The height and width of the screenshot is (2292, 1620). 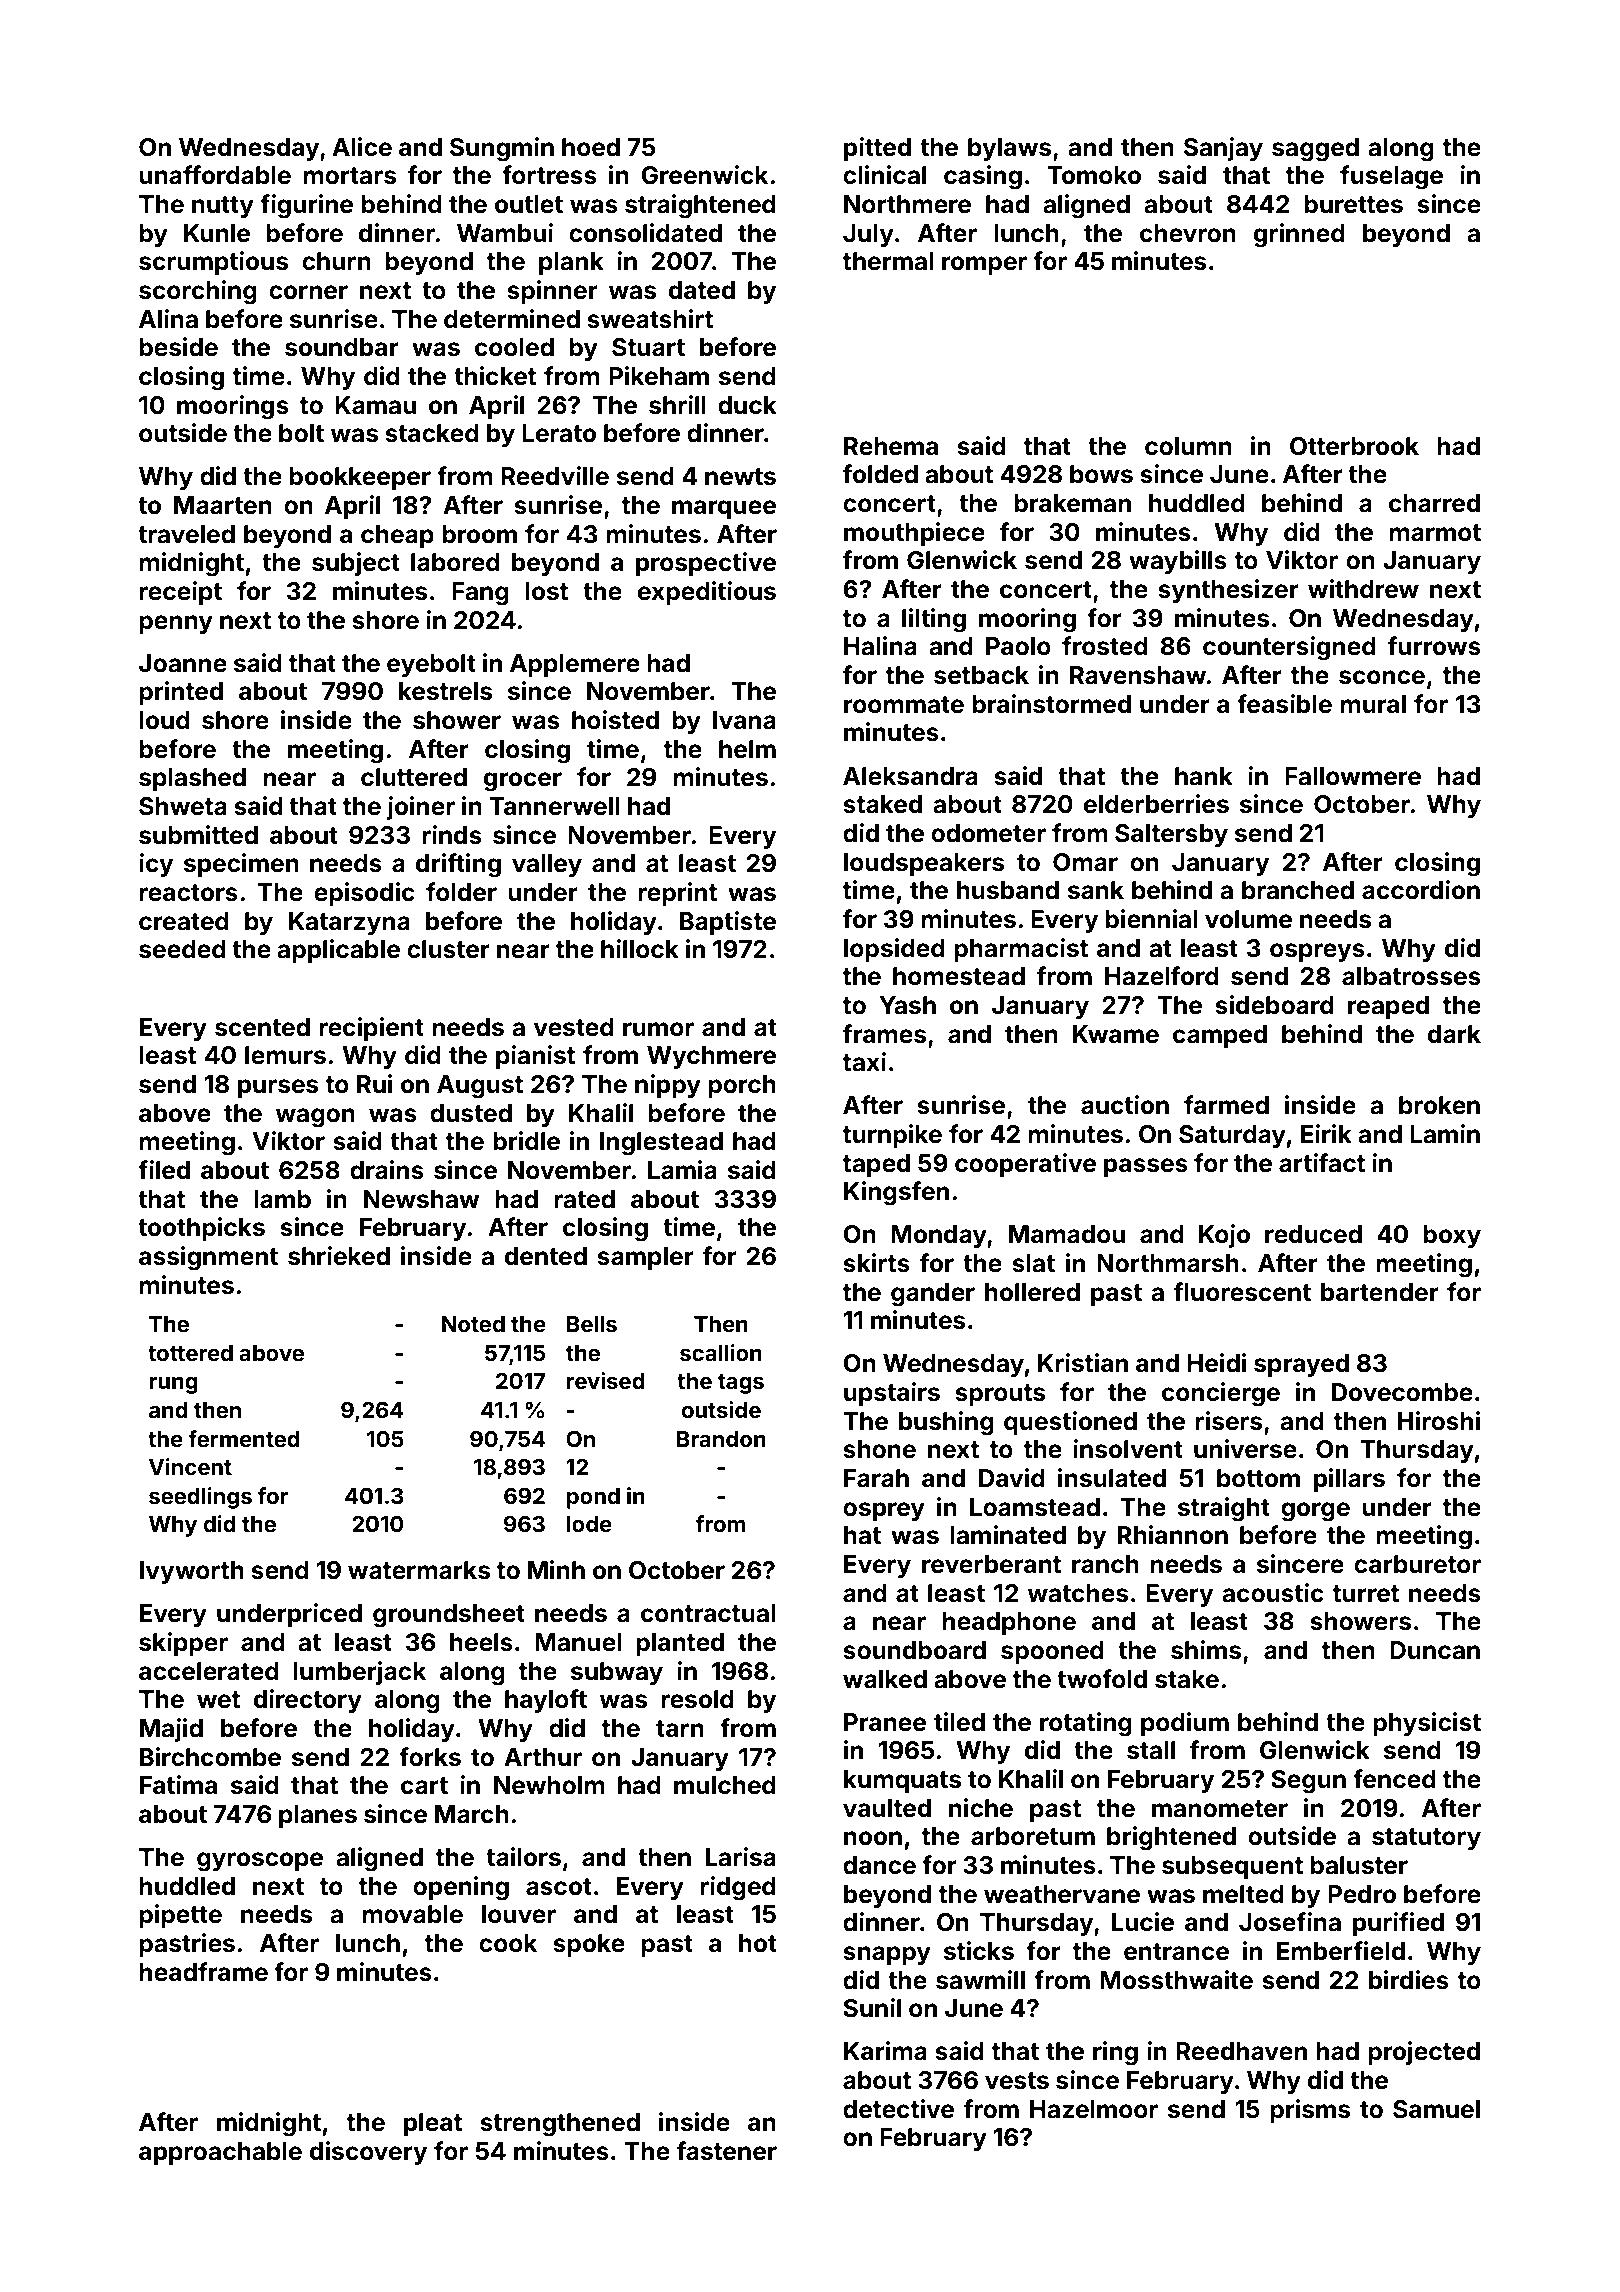 What do you see at coordinates (223, 505) in the screenshot?
I see `Maarten` at bounding box center [223, 505].
